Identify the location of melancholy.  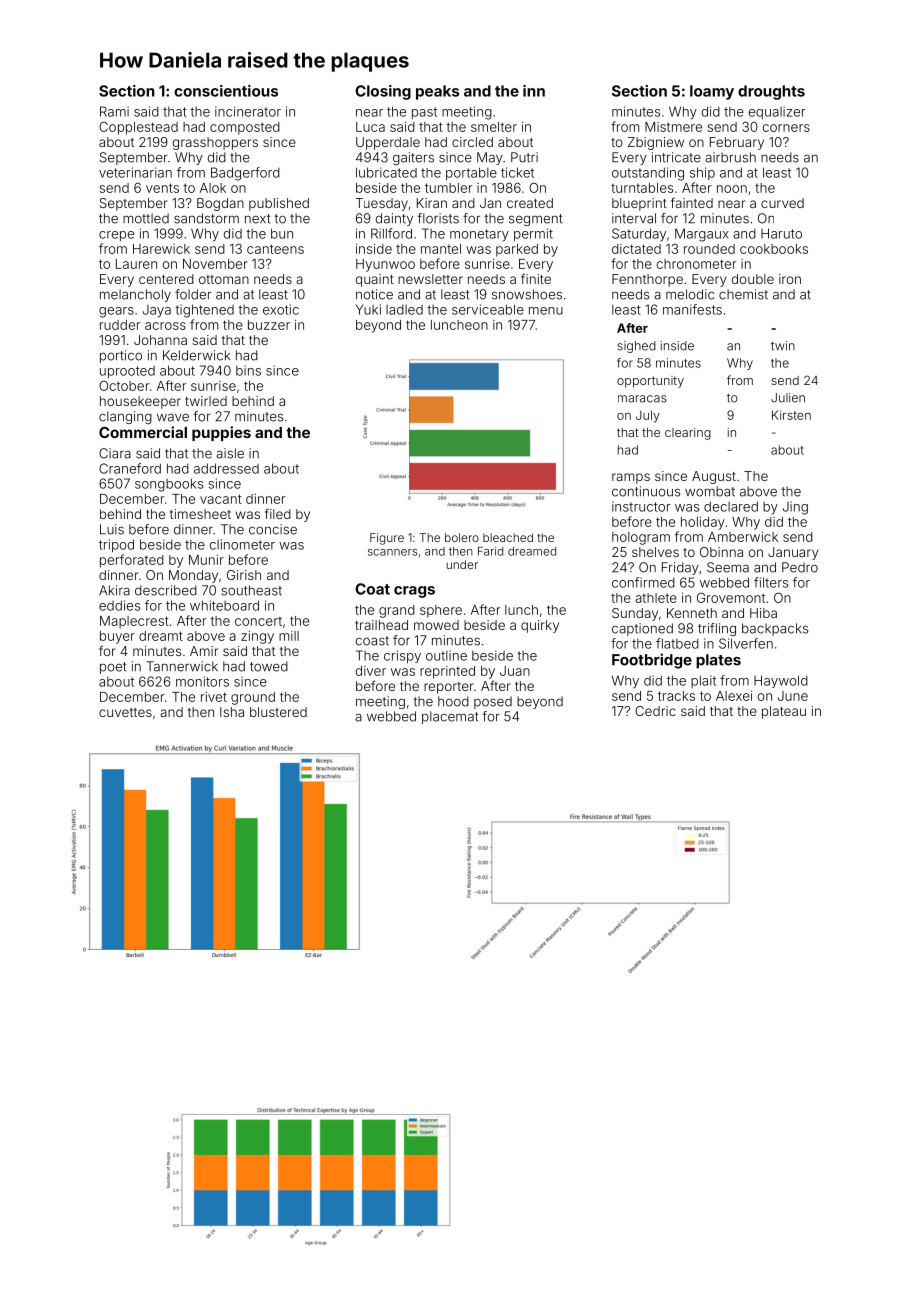
(135, 295).
